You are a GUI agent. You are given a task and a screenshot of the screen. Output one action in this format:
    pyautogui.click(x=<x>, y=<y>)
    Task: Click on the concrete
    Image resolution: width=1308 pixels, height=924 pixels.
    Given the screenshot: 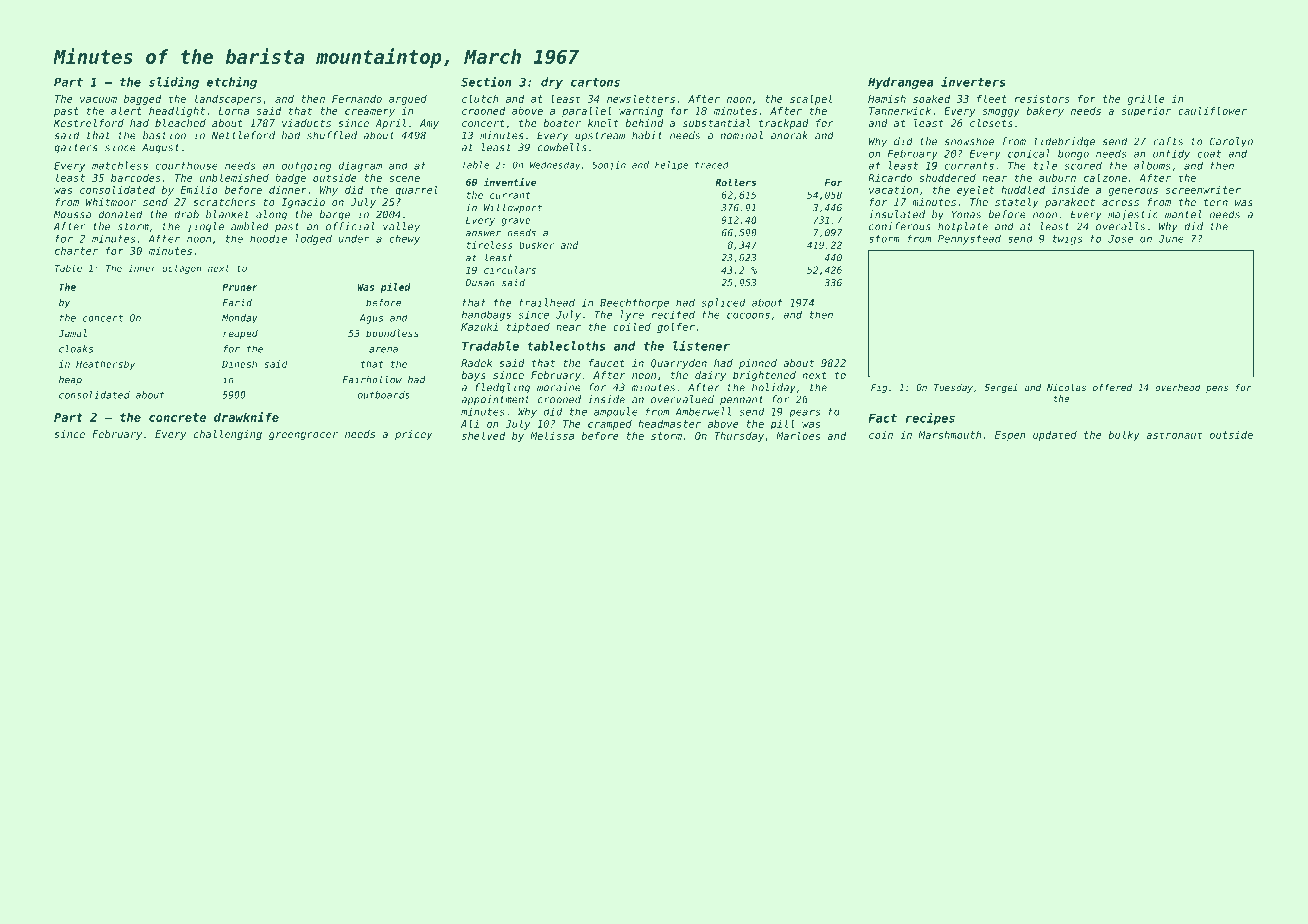 What is the action you would take?
    pyautogui.click(x=177, y=417)
